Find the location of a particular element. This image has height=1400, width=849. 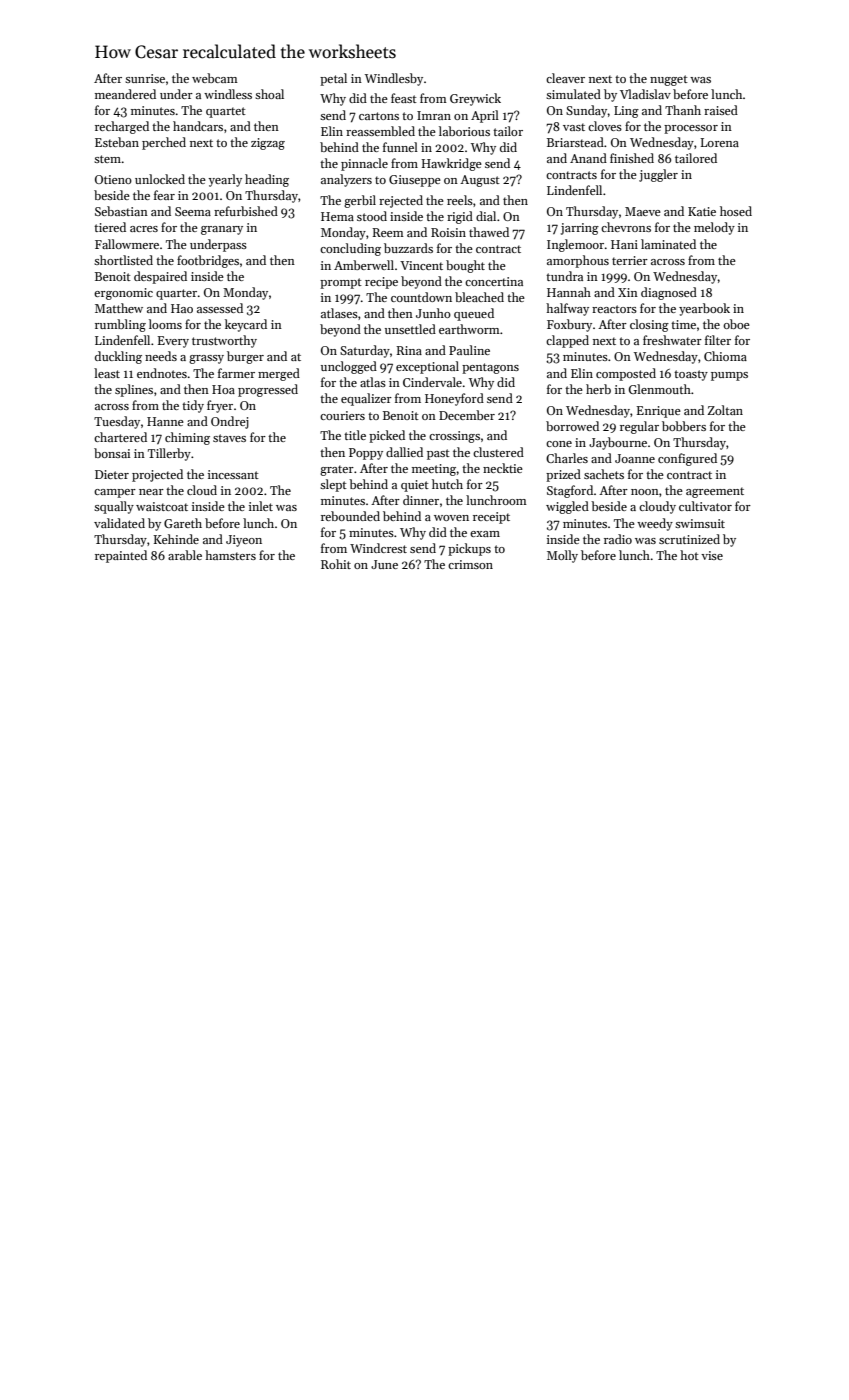

splines is located at coordinates (134, 390).
